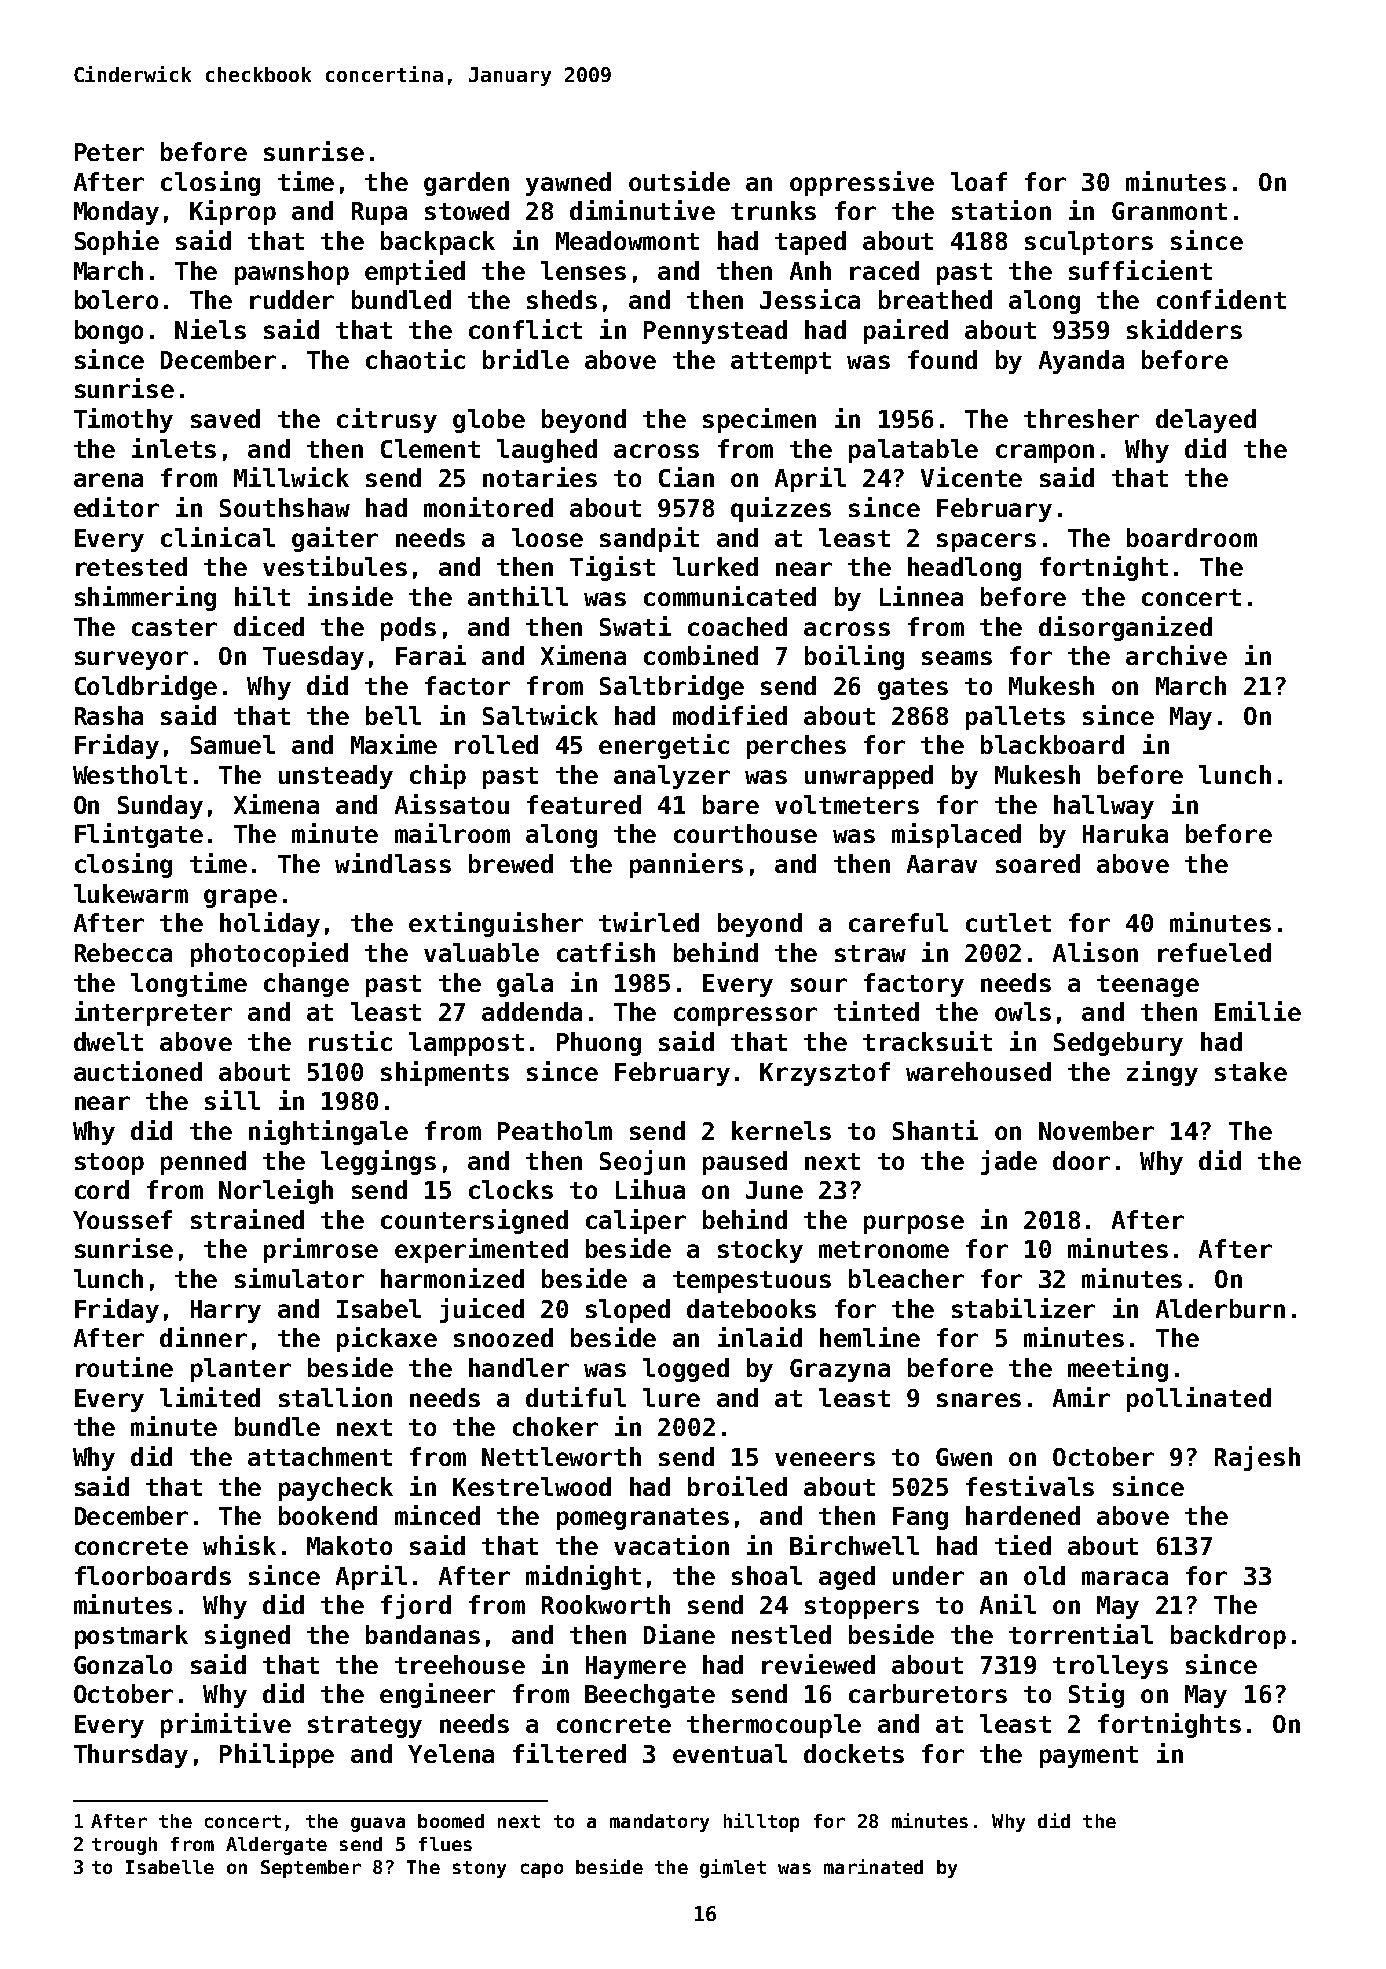 This screenshot has height=1969, width=1386. Describe the element at coordinates (109, 1164) in the screenshot. I see `stoop` at that location.
